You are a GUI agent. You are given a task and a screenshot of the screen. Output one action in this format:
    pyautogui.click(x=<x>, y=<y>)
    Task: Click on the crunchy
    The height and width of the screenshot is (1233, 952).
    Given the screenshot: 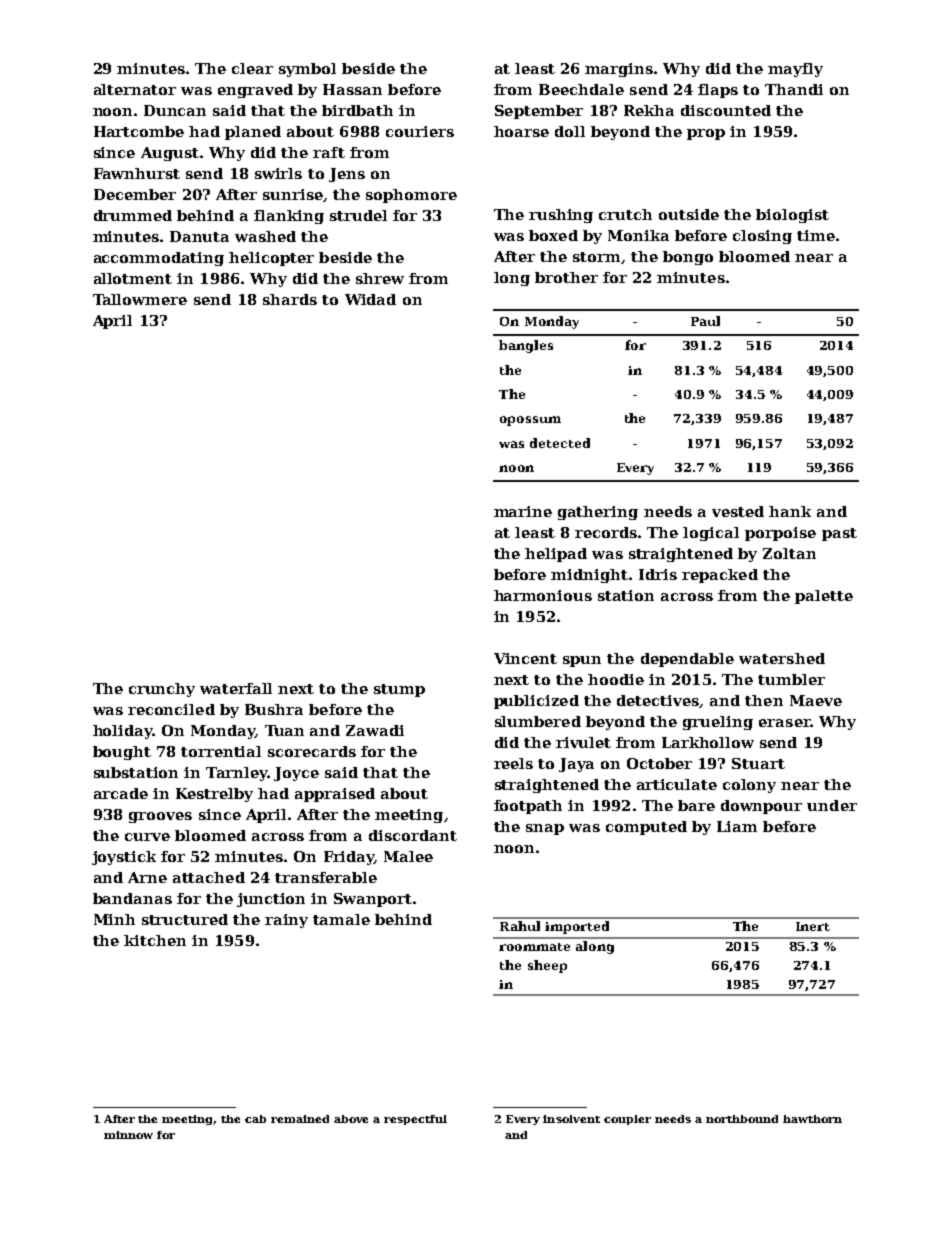 What is the action you would take?
    pyautogui.click(x=162, y=690)
